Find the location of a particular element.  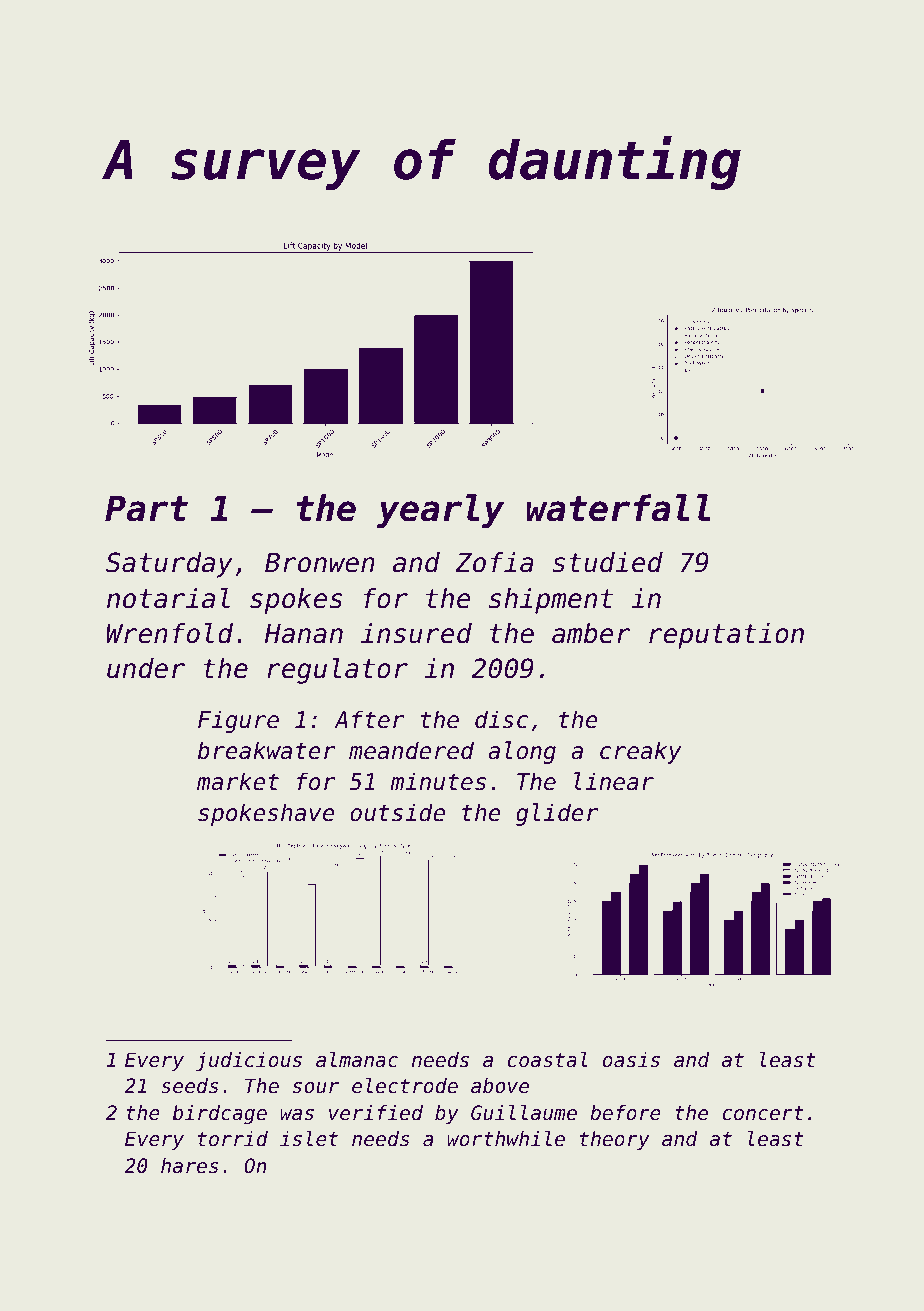

coastal is located at coordinates (548, 1060).
